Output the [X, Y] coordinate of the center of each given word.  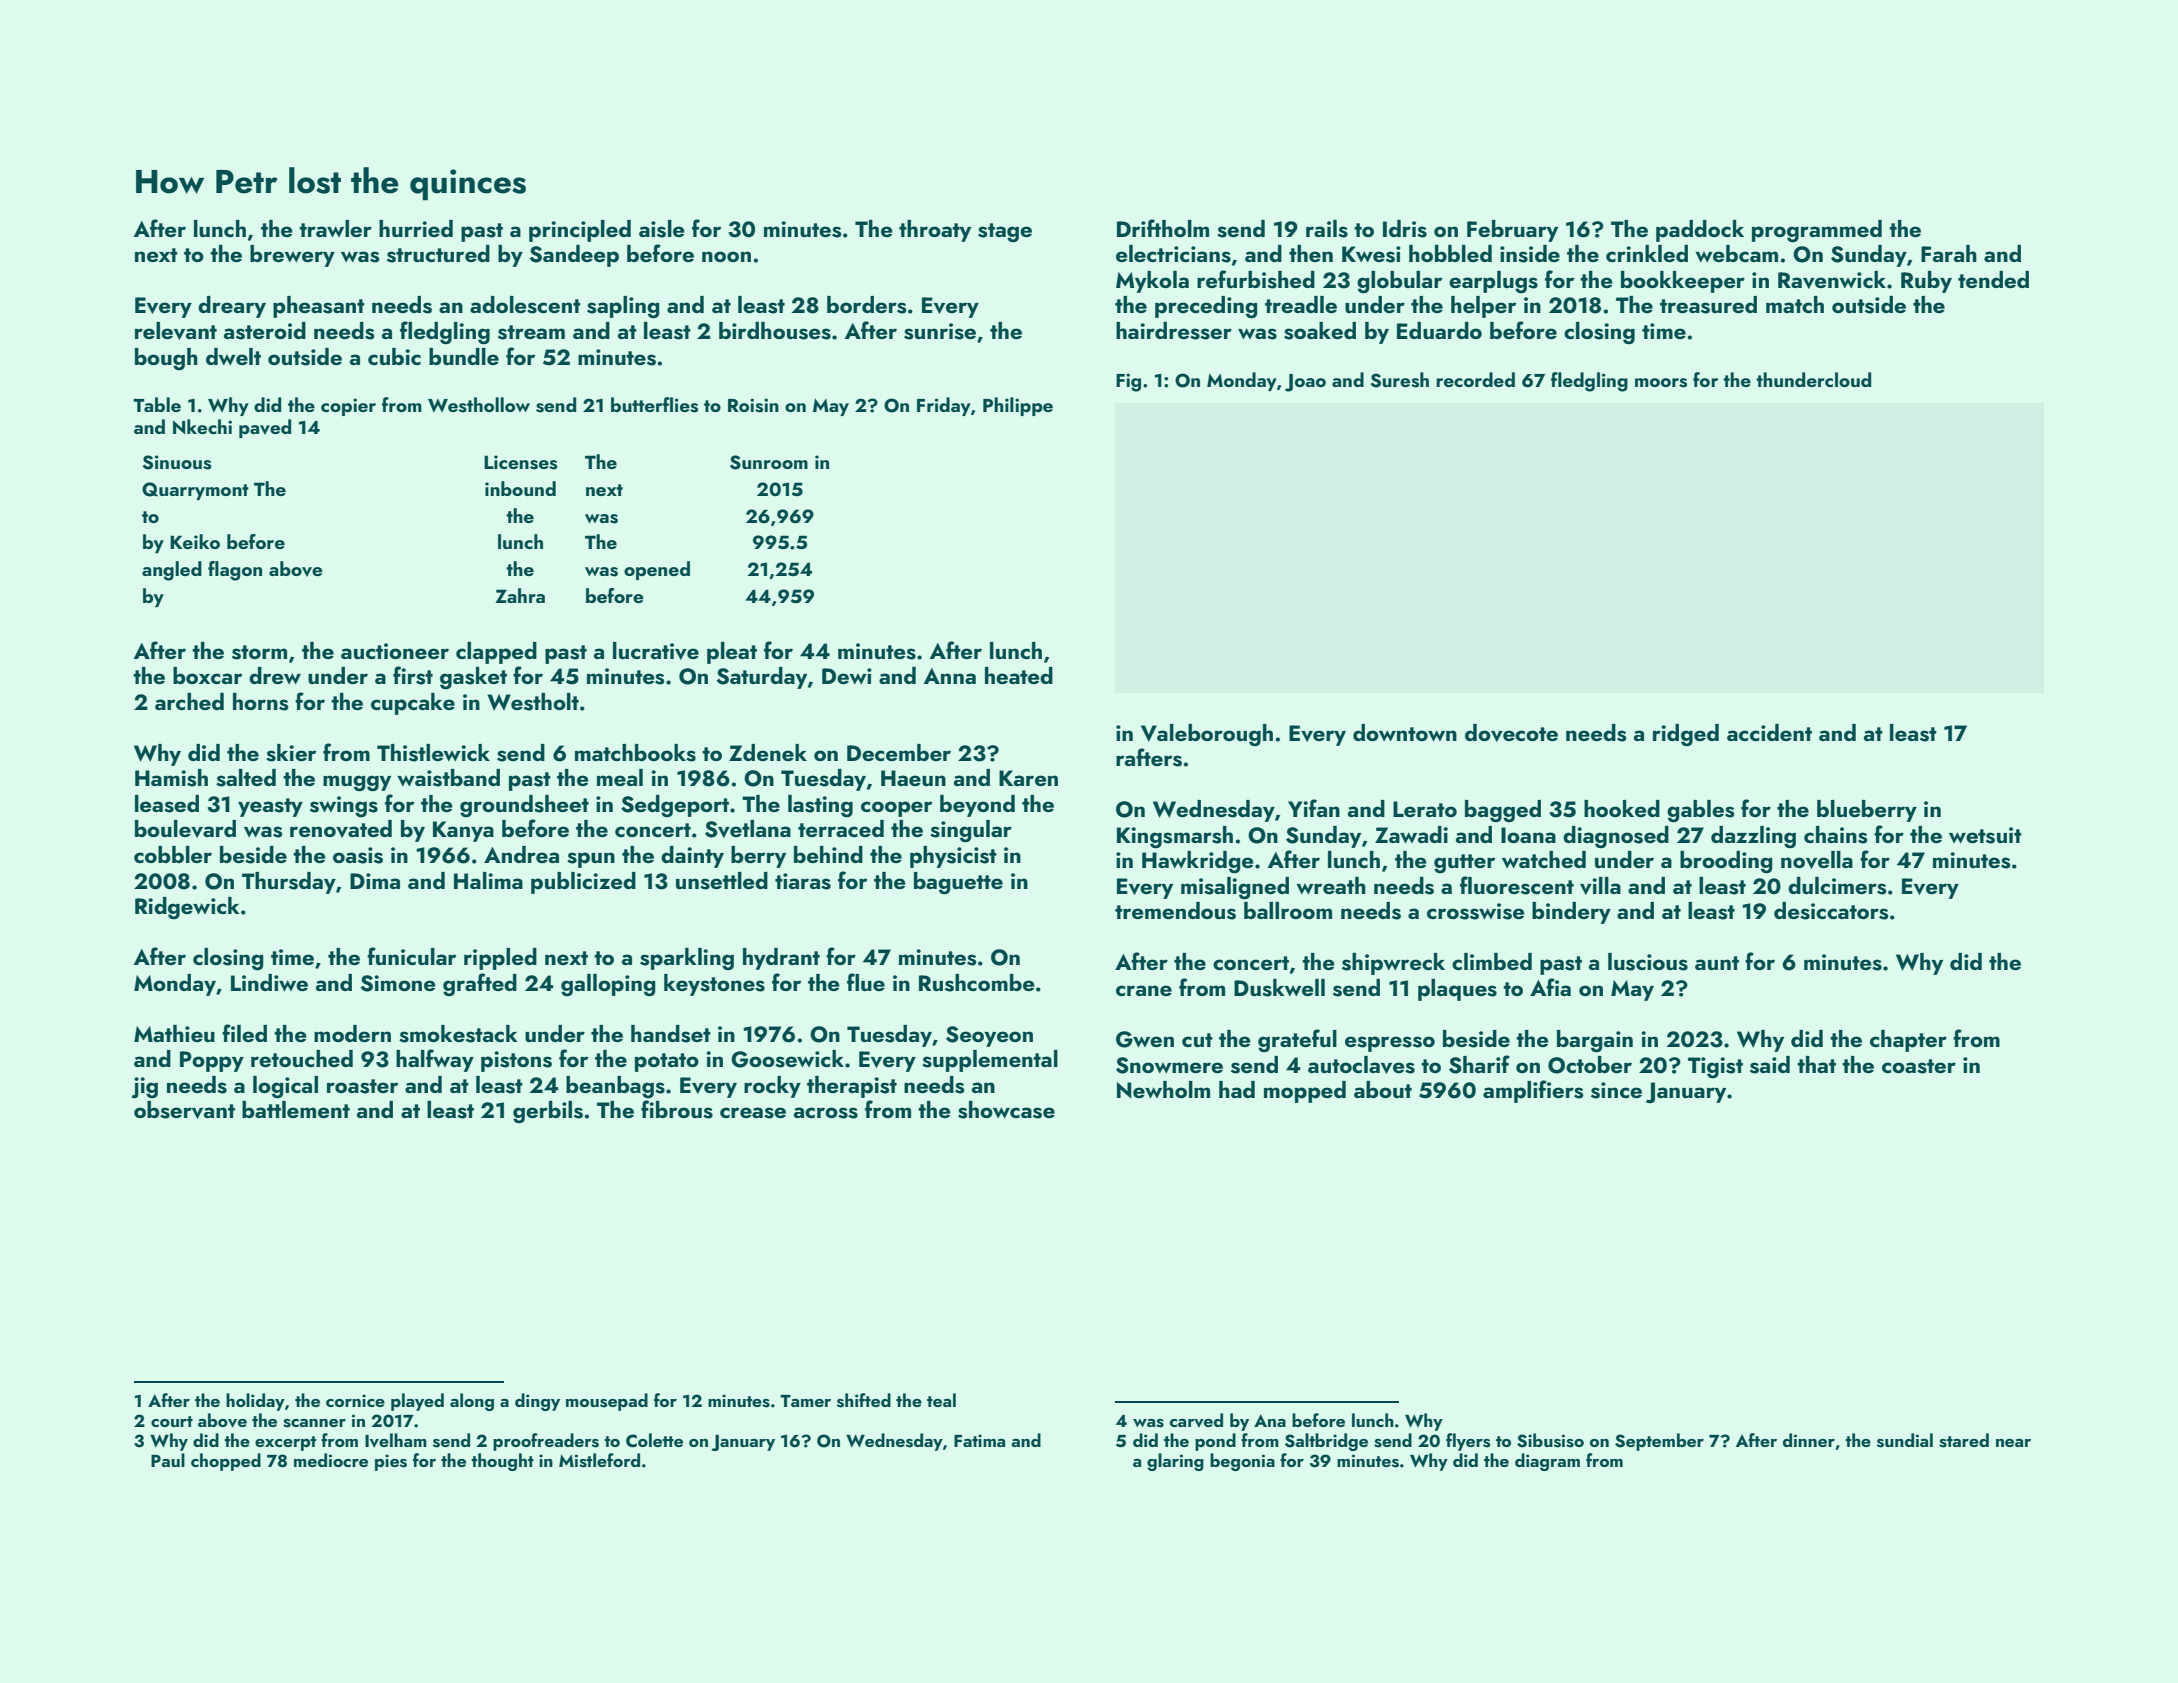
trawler [335, 228]
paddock [1700, 231]
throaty [935, 231]
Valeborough [1207, 735]
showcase [1006, 1110]
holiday [255, 1402]
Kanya [463, 831]
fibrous [677, 1109]
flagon [235, 571]
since [1616, 1090]
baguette [958, 883]
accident [1769, 732]
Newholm [1163, 1089]
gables [1700, 811]
